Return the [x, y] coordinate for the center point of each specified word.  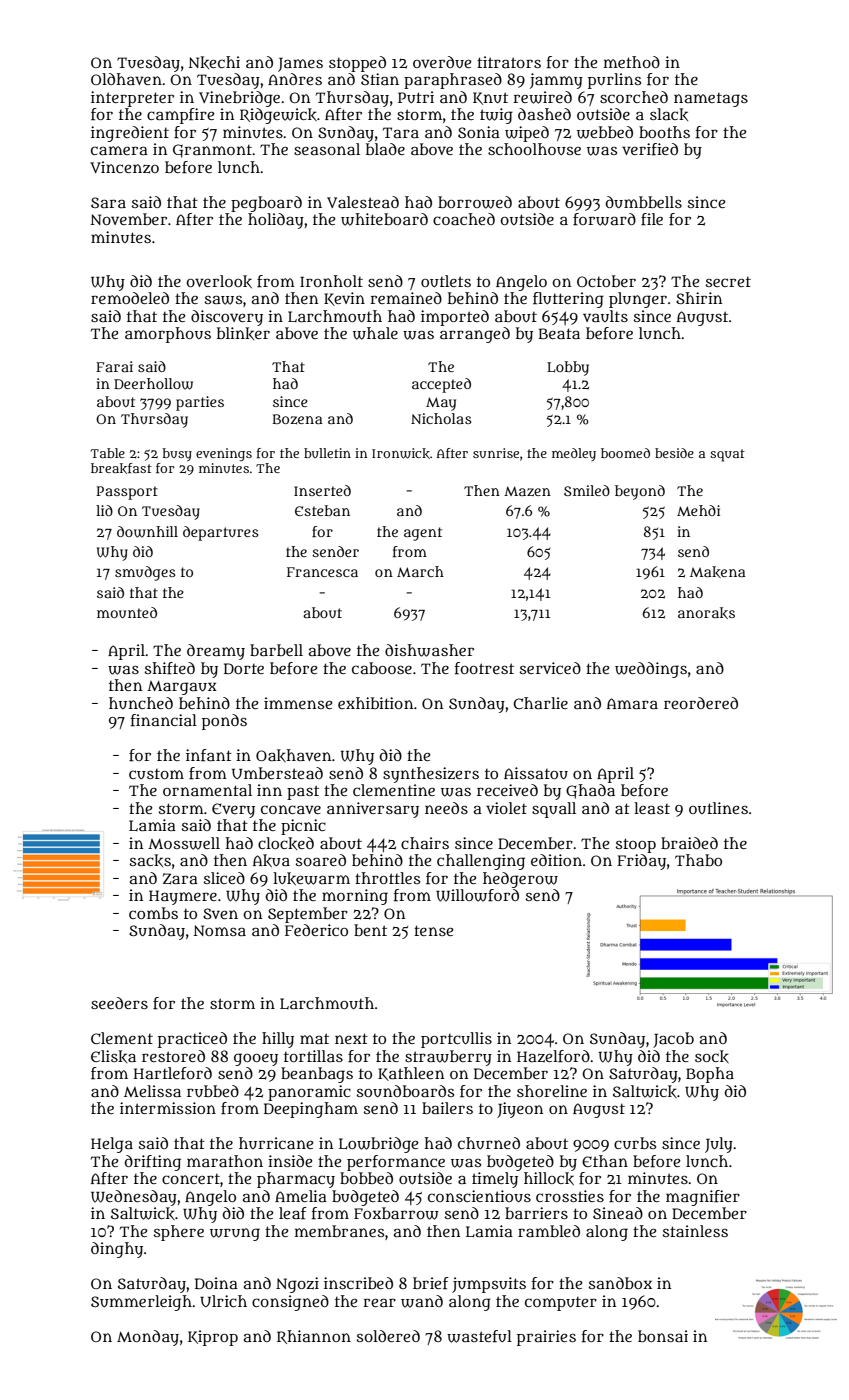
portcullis [456, 1040]
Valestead [363, 202]
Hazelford [553, 1056]
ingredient [130, 134]
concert [191, 1179]
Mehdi [698, 510]
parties [200, 403]
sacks [150, 860]
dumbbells [644, 202]
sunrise [496, 453]
